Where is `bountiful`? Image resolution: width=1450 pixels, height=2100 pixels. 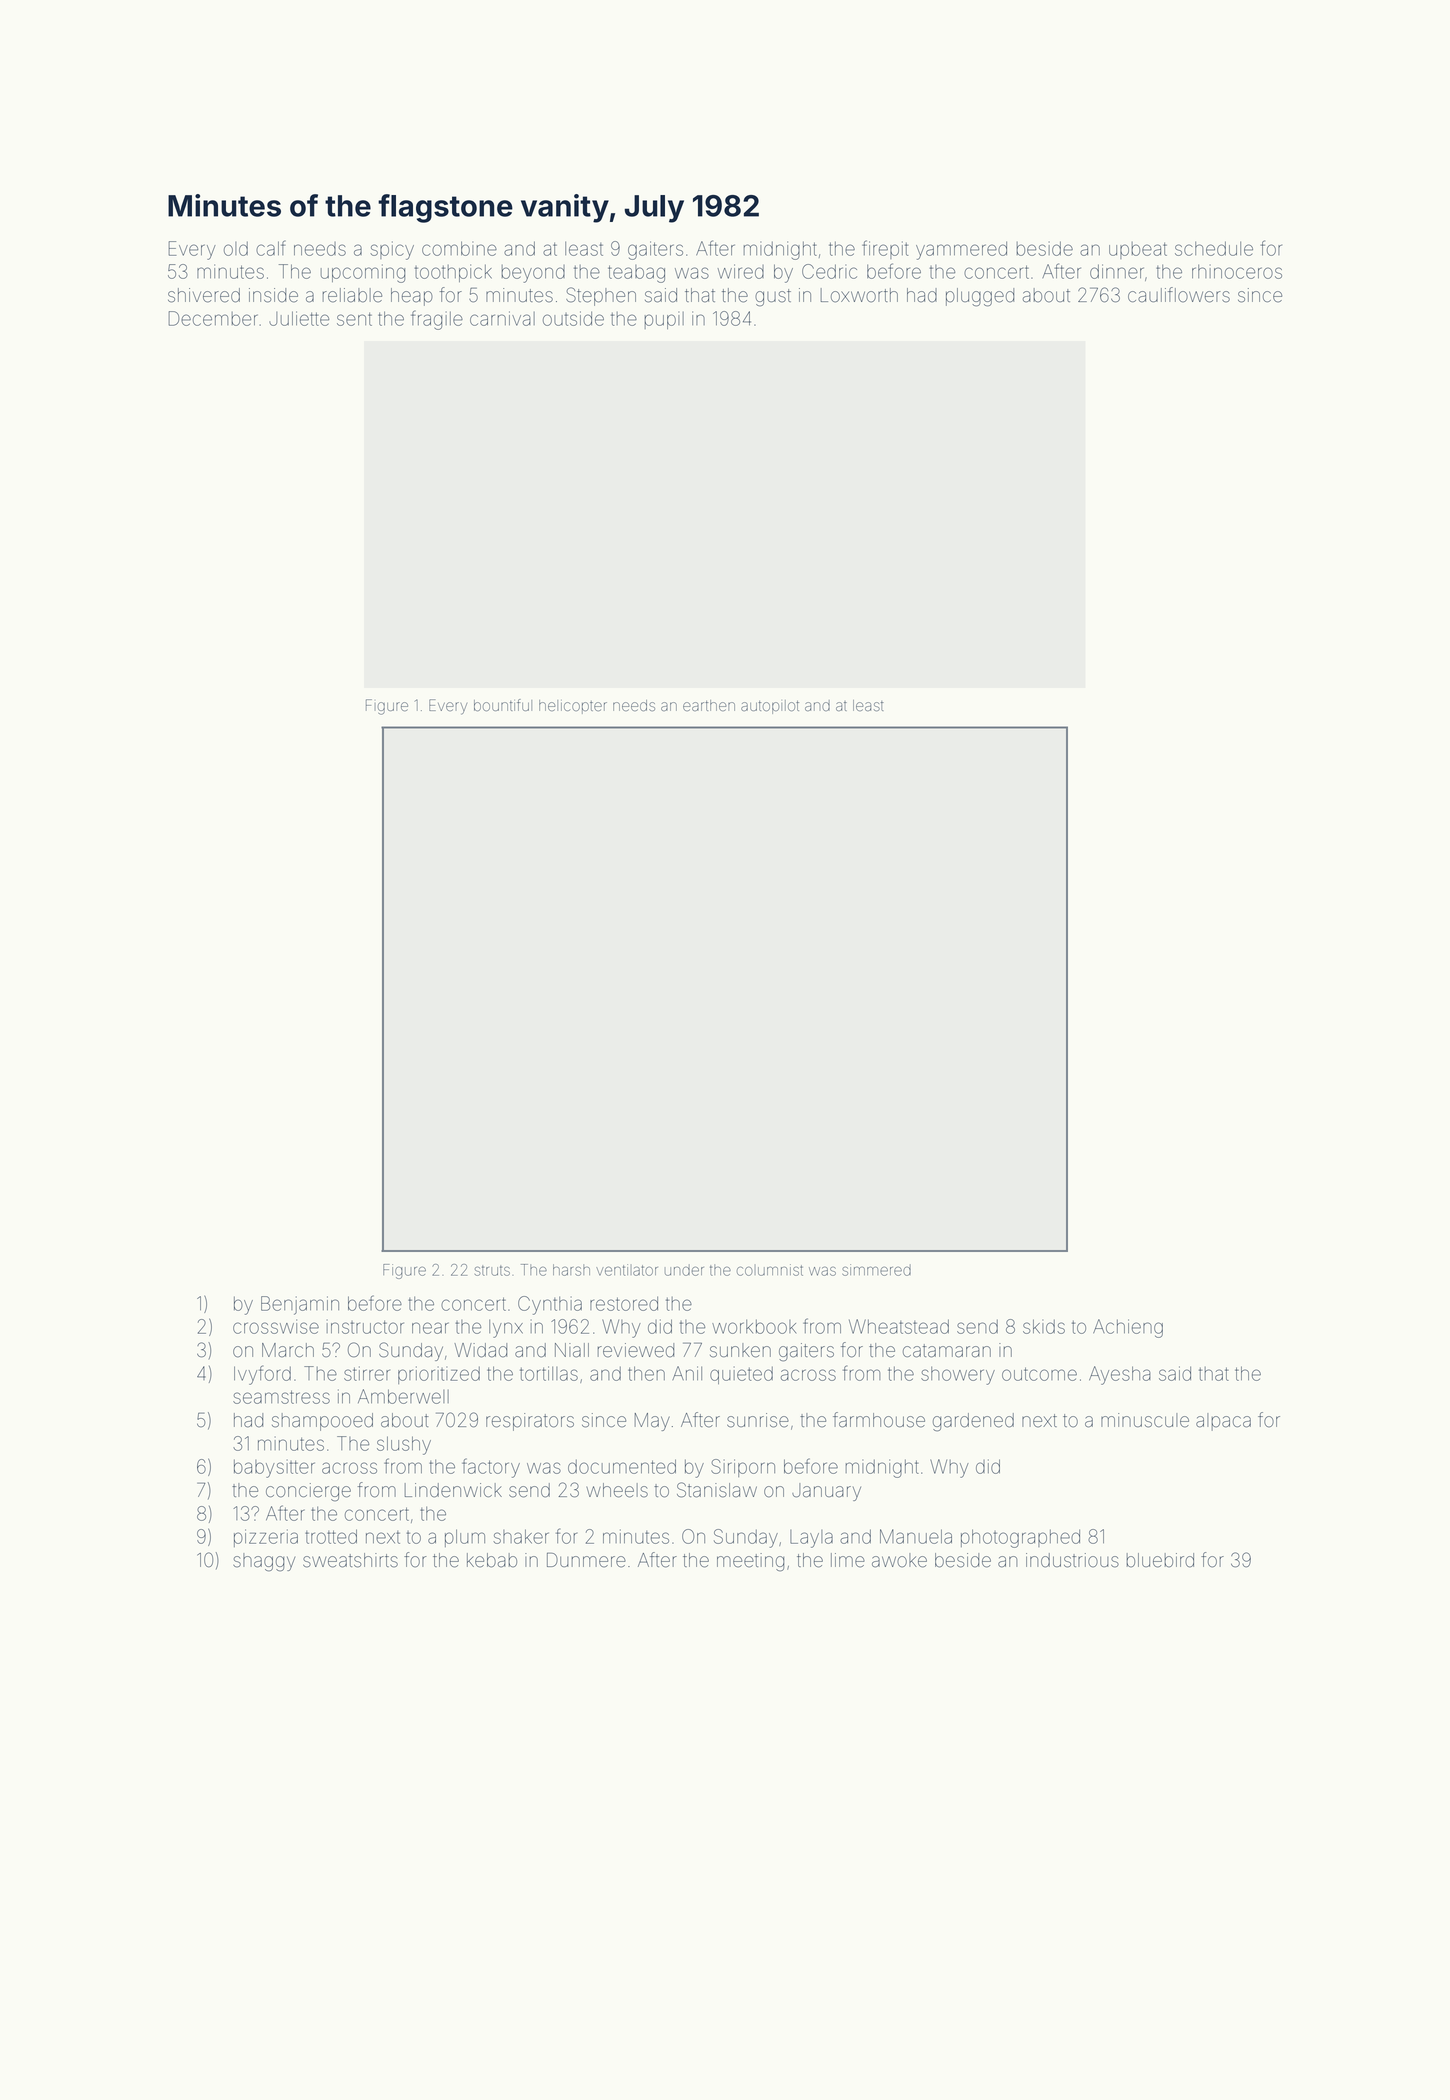
bountiful is located at coordinates (503, 705).
